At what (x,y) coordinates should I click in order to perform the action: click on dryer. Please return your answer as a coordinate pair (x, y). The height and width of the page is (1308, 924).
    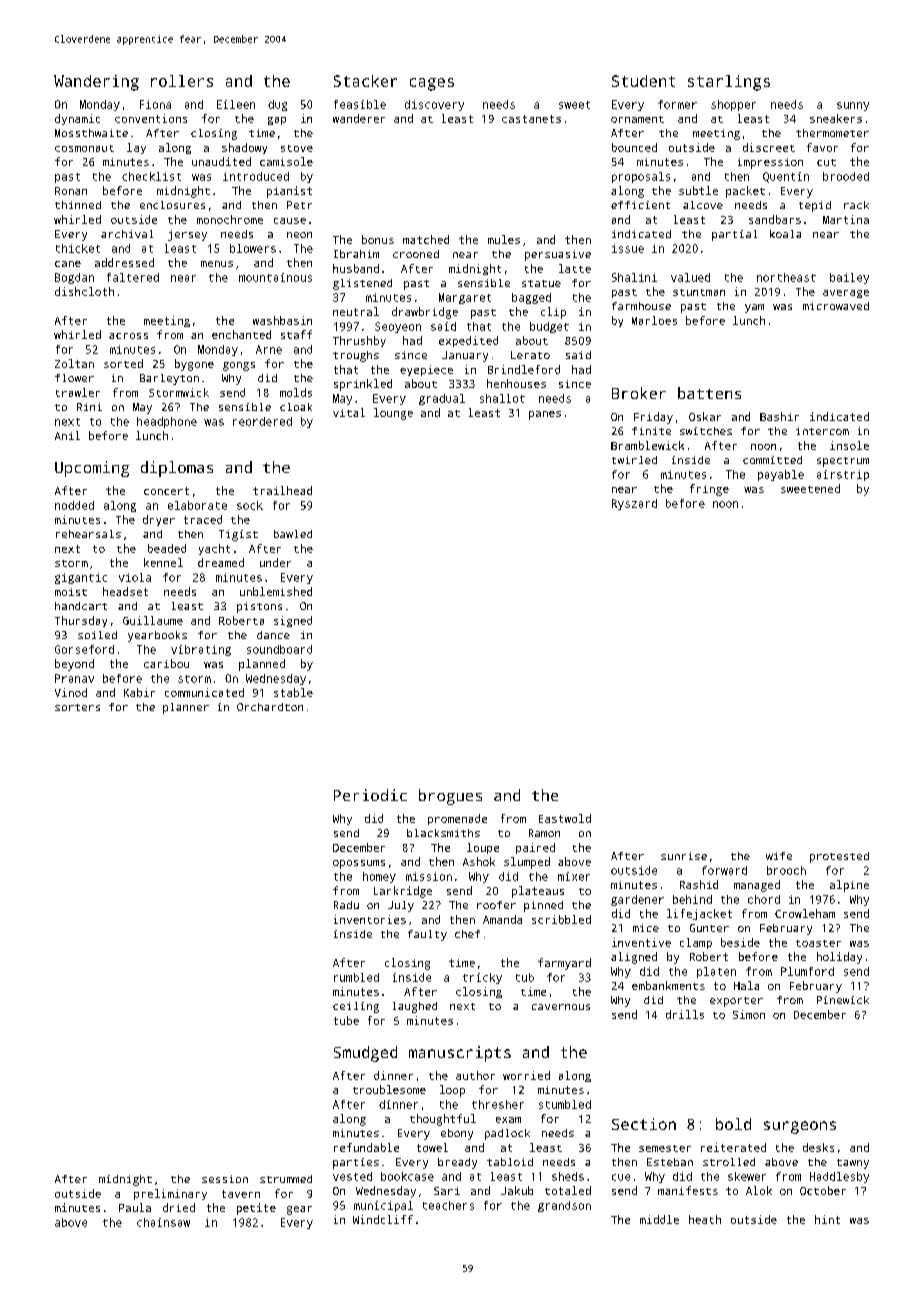
    Looking at the image, I should click on (159, 520).
